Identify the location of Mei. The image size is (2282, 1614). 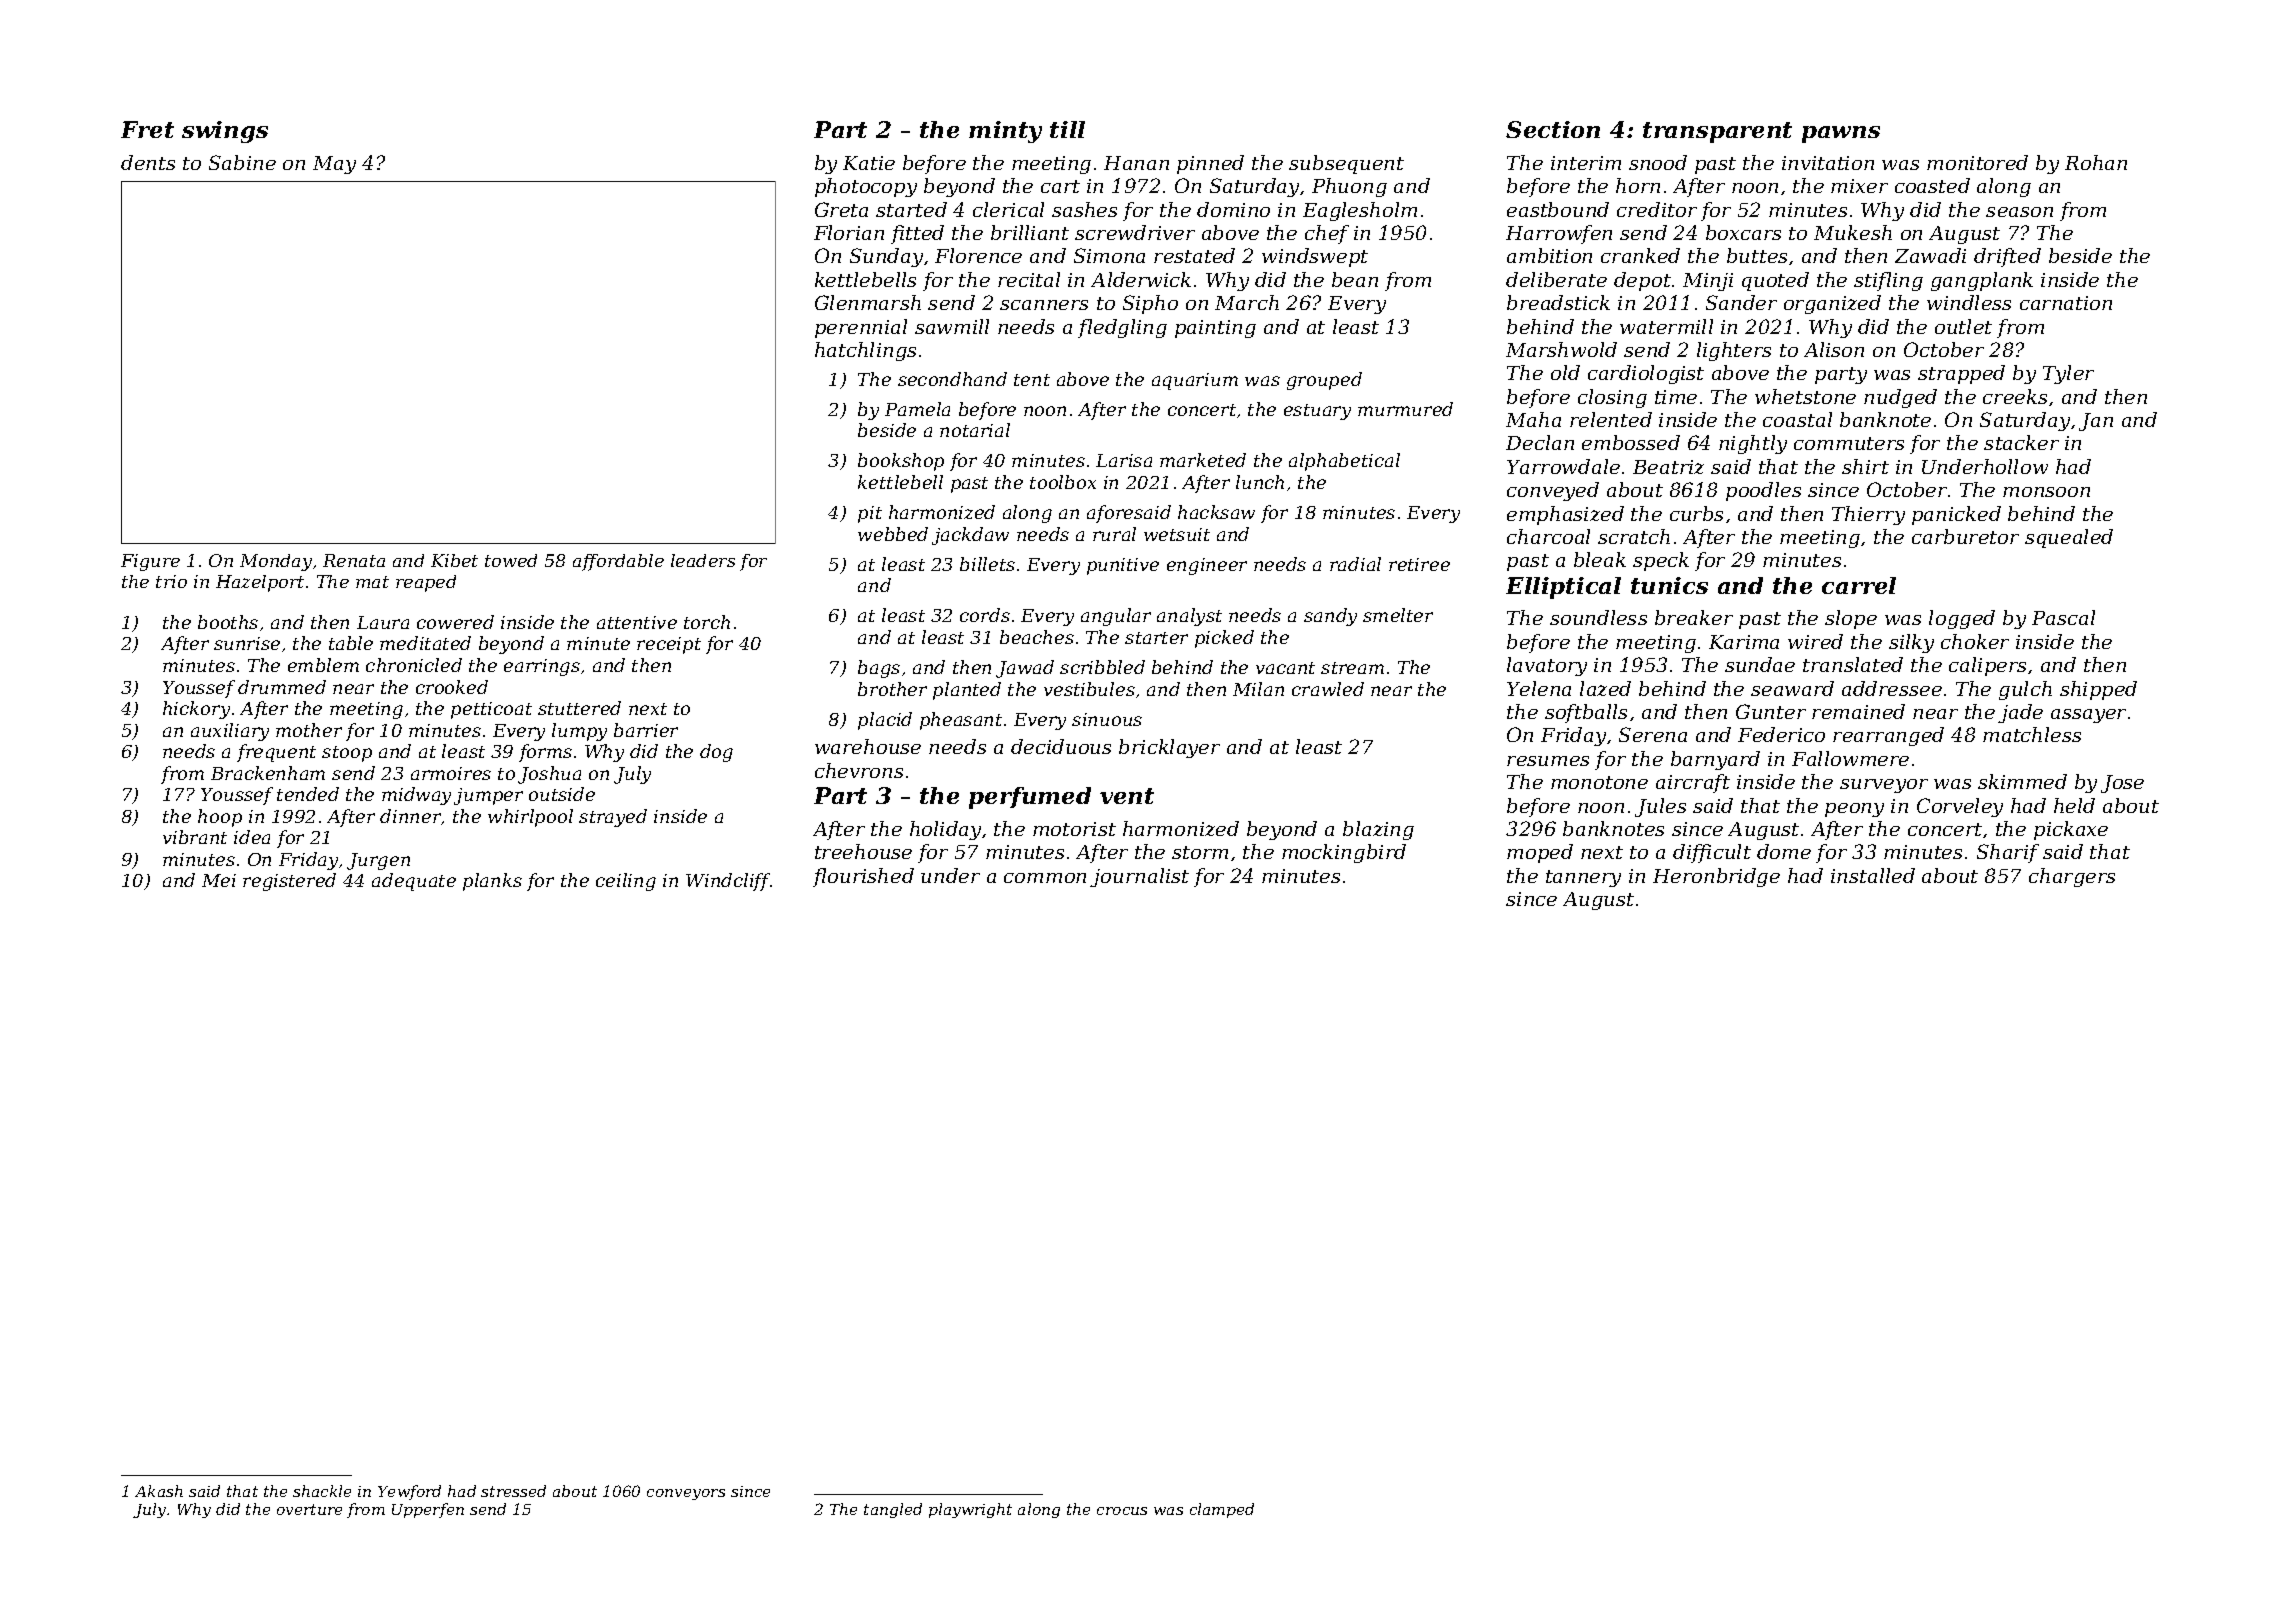
(219, 880).
